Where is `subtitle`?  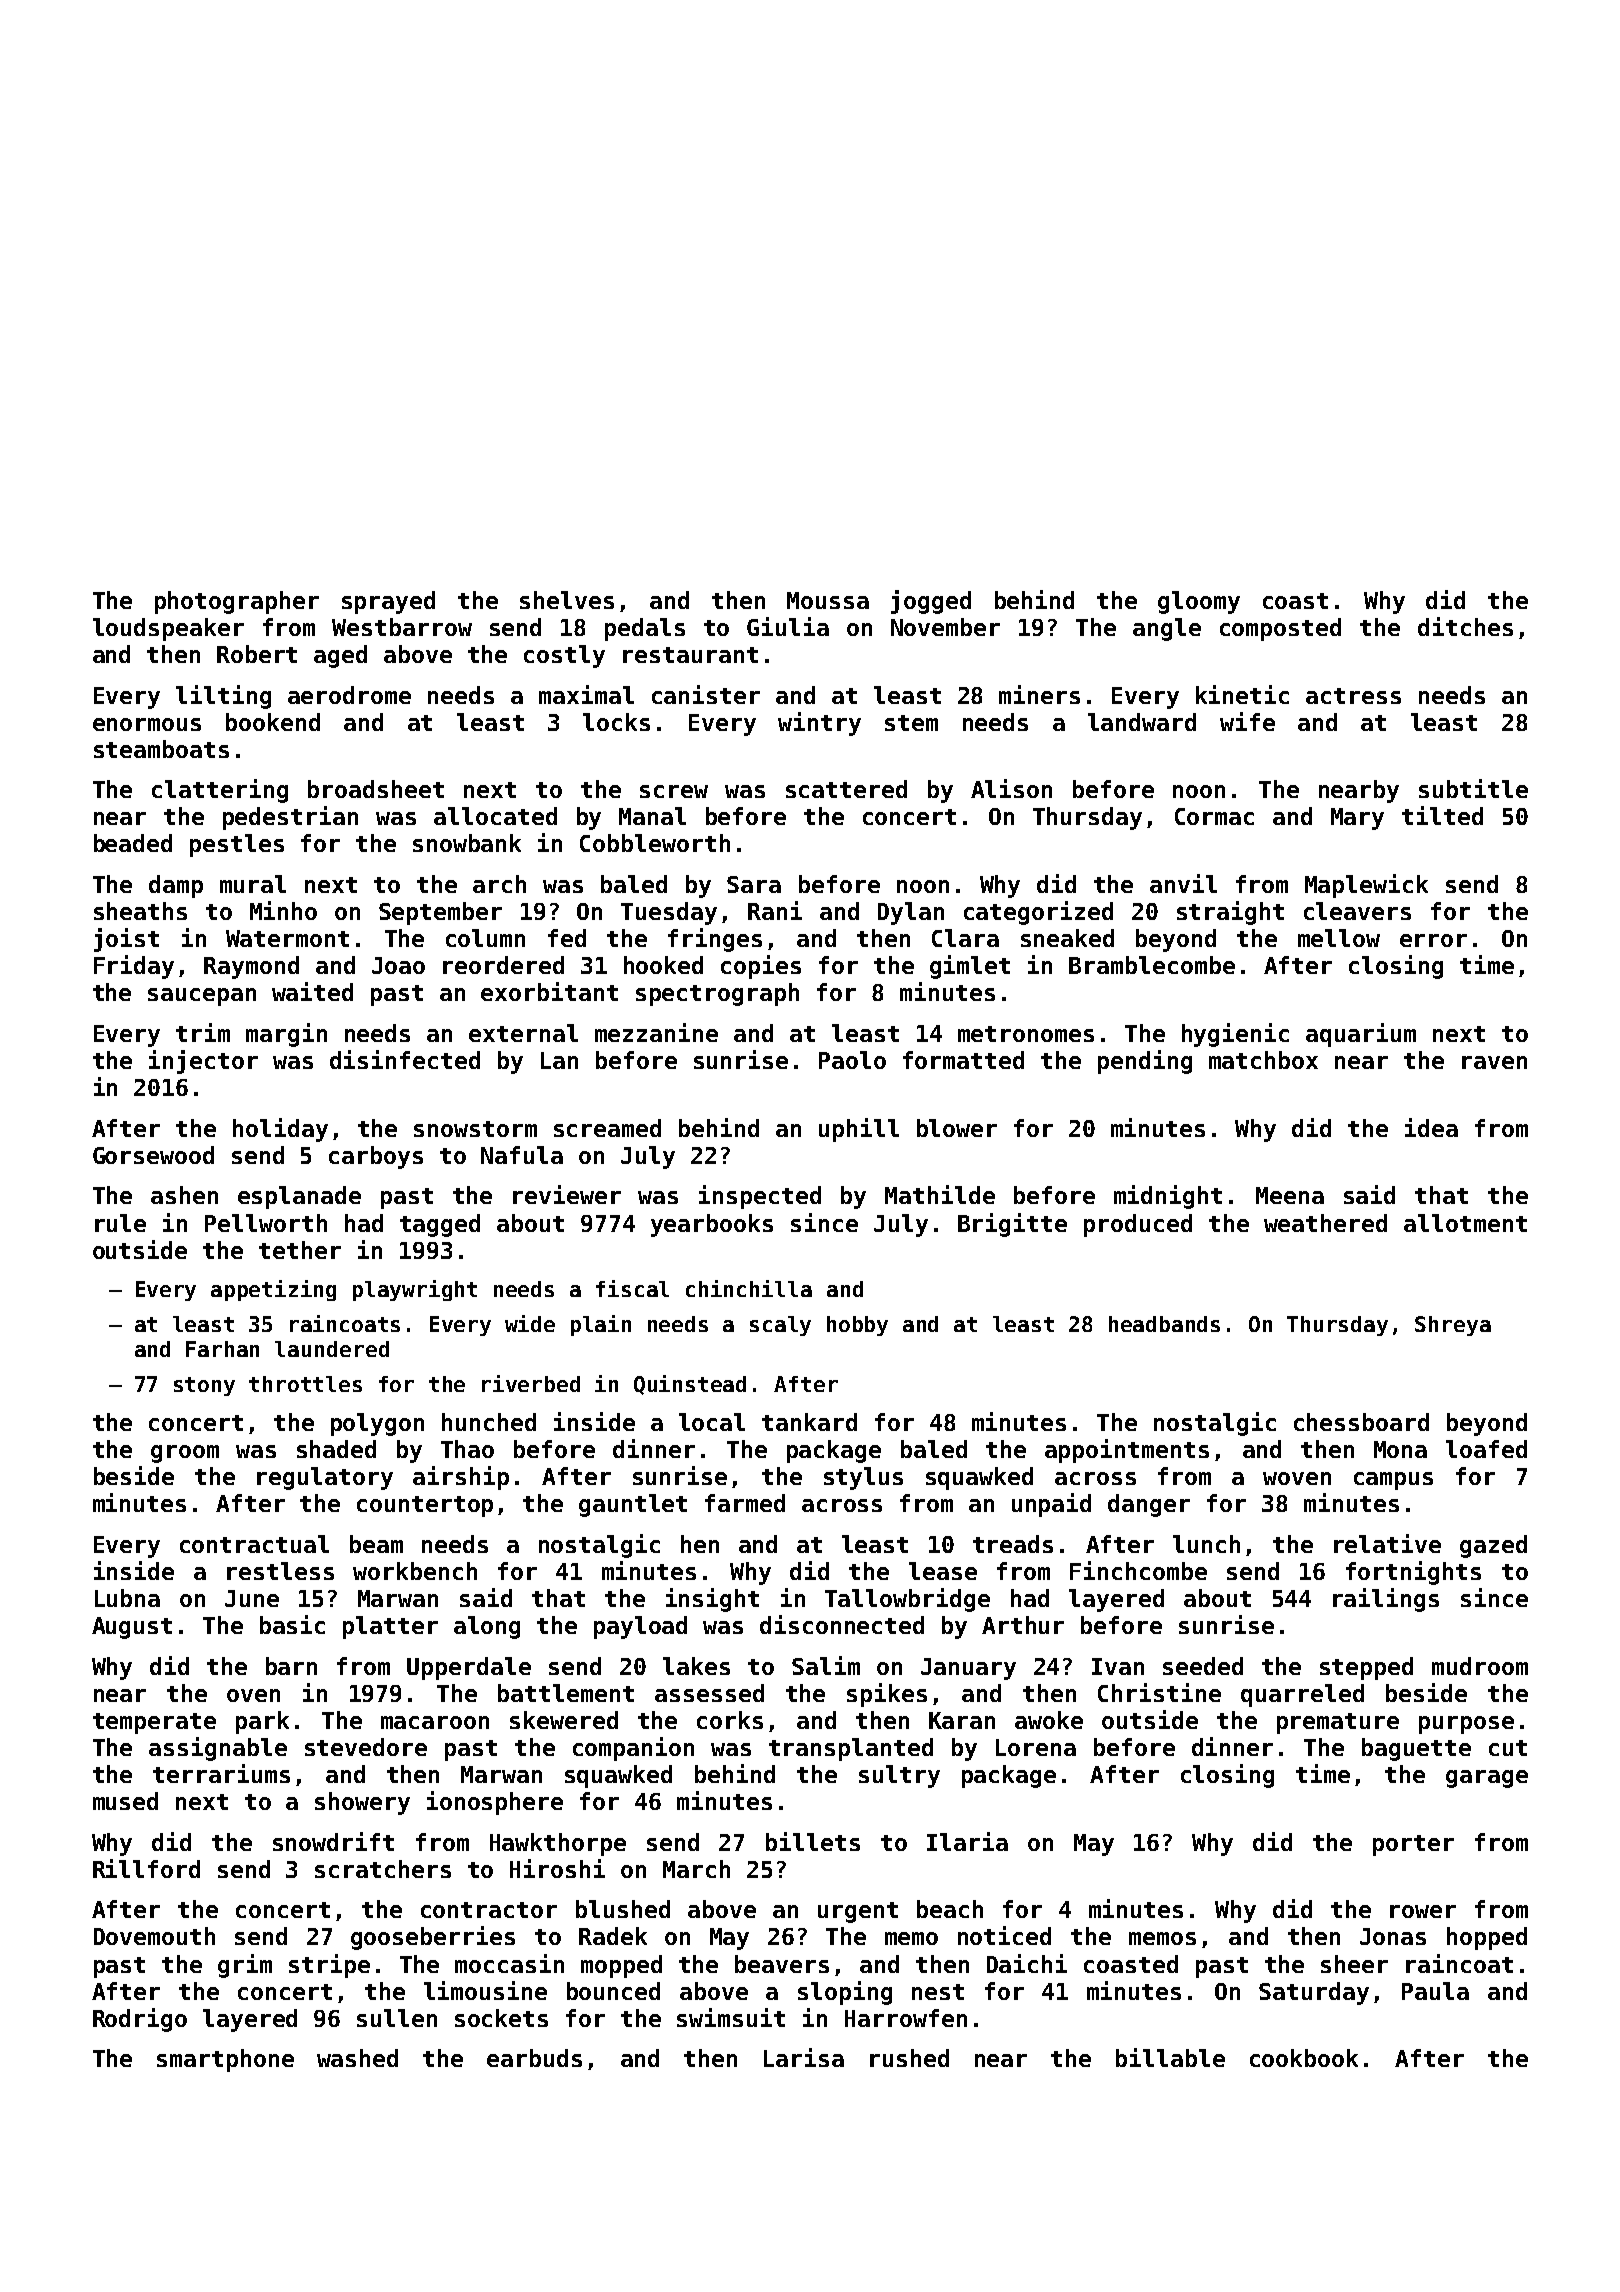 subtitle is located at coordinates (1473, 788).
